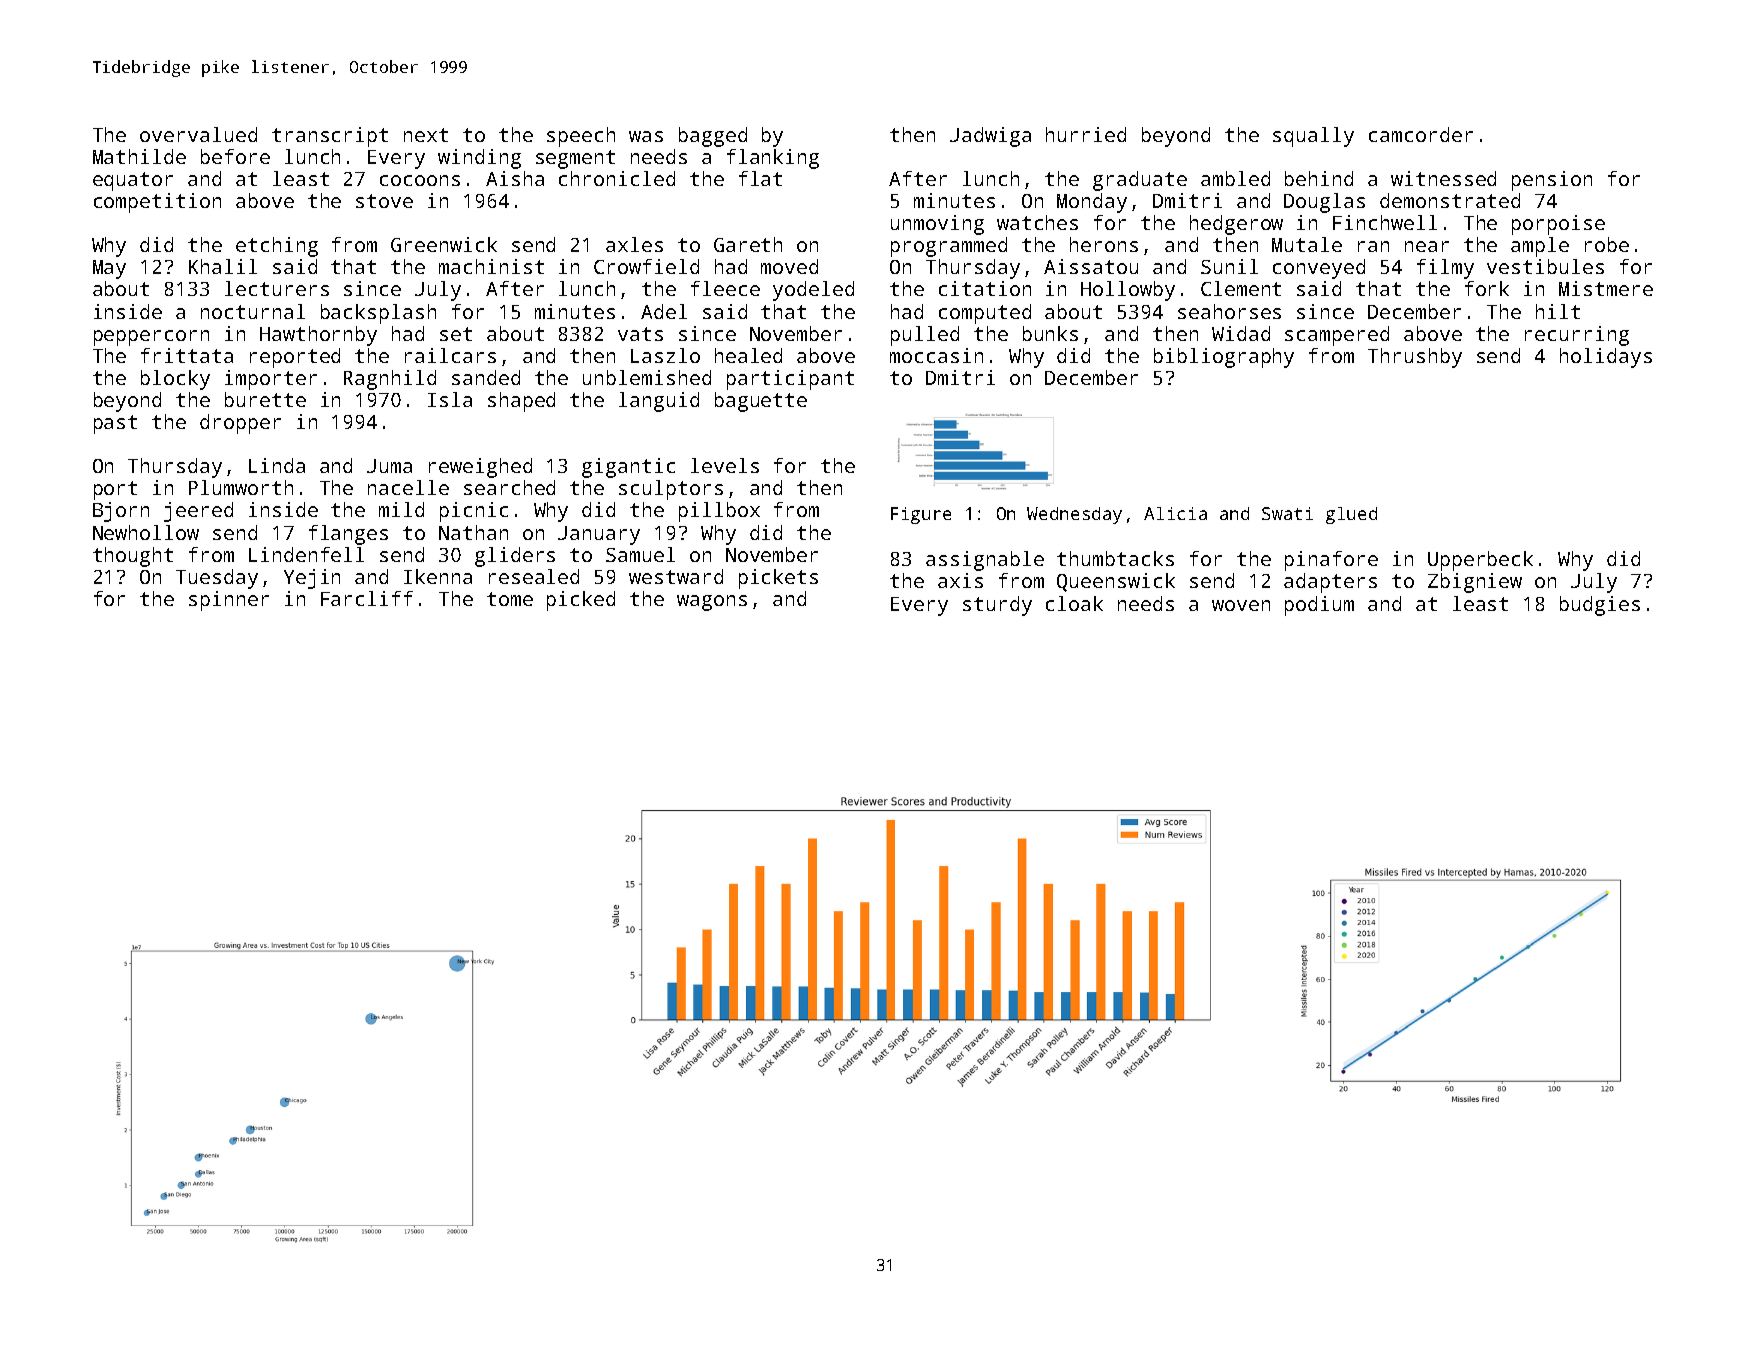 This screenshot has height=1354, width=1752. I want to click on nocturnal, so click(253, 311).
